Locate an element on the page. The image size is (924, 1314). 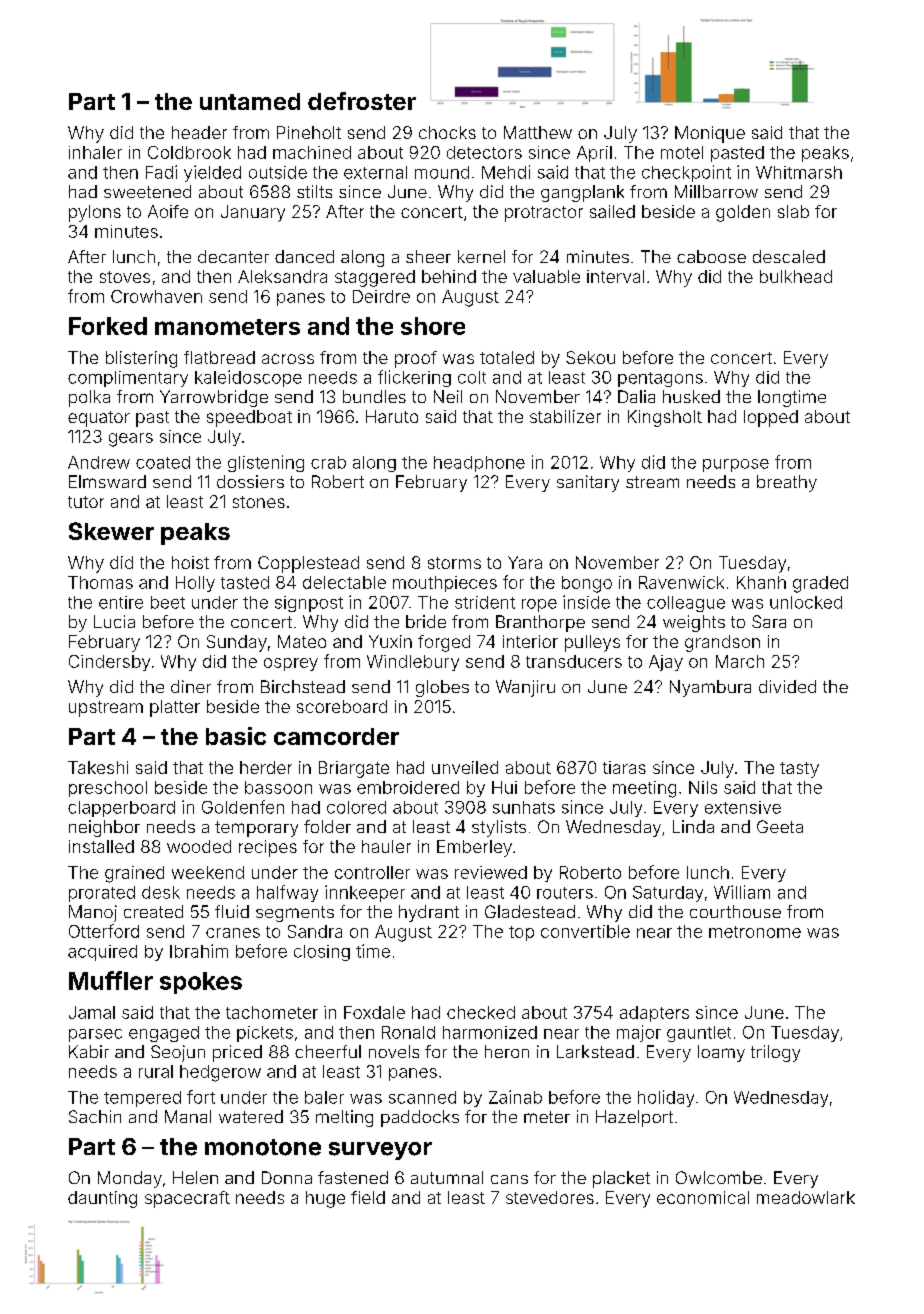
Kabir is located at coordinates (89, 1051).
